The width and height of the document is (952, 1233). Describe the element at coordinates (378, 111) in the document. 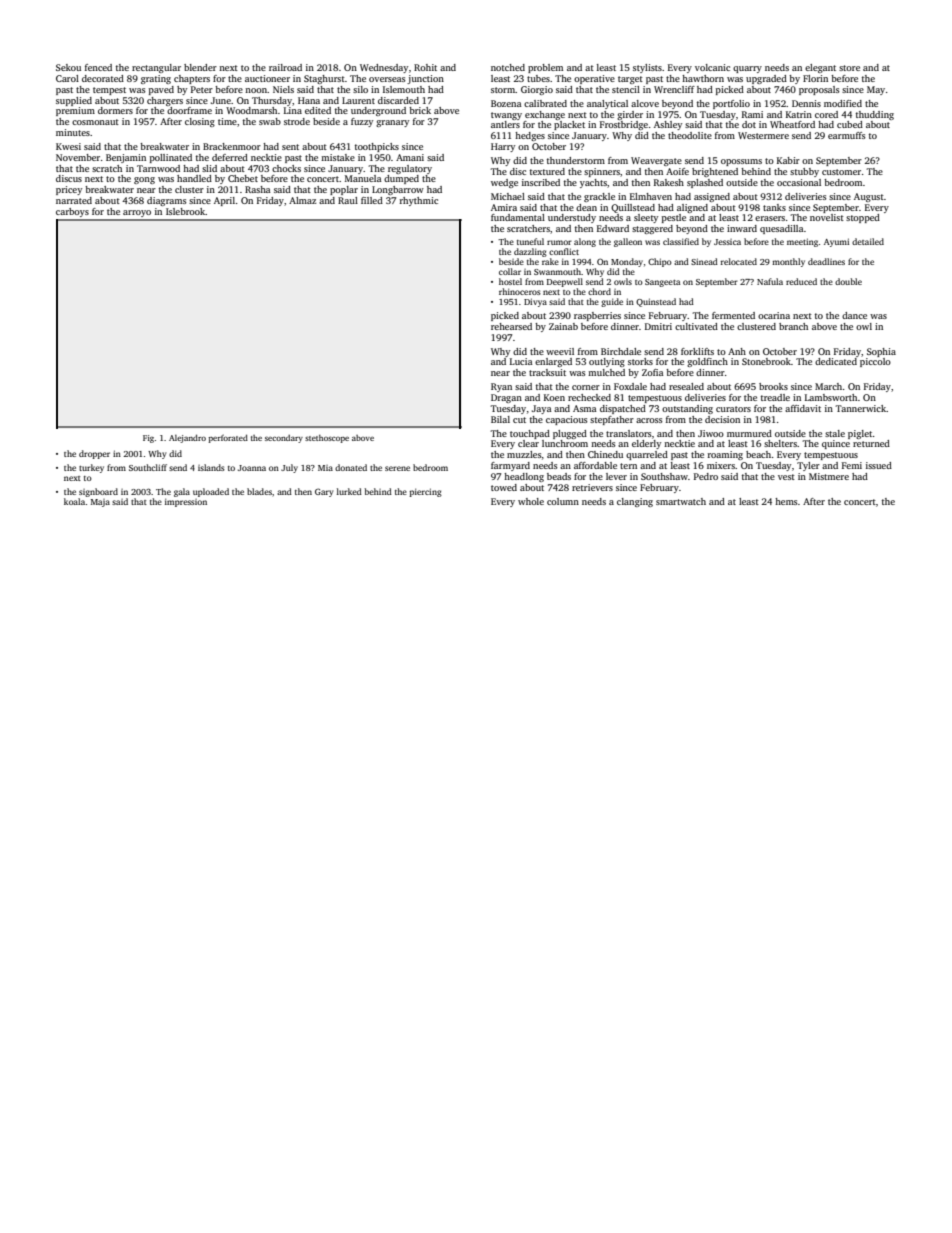

I see `underground` at that location.
